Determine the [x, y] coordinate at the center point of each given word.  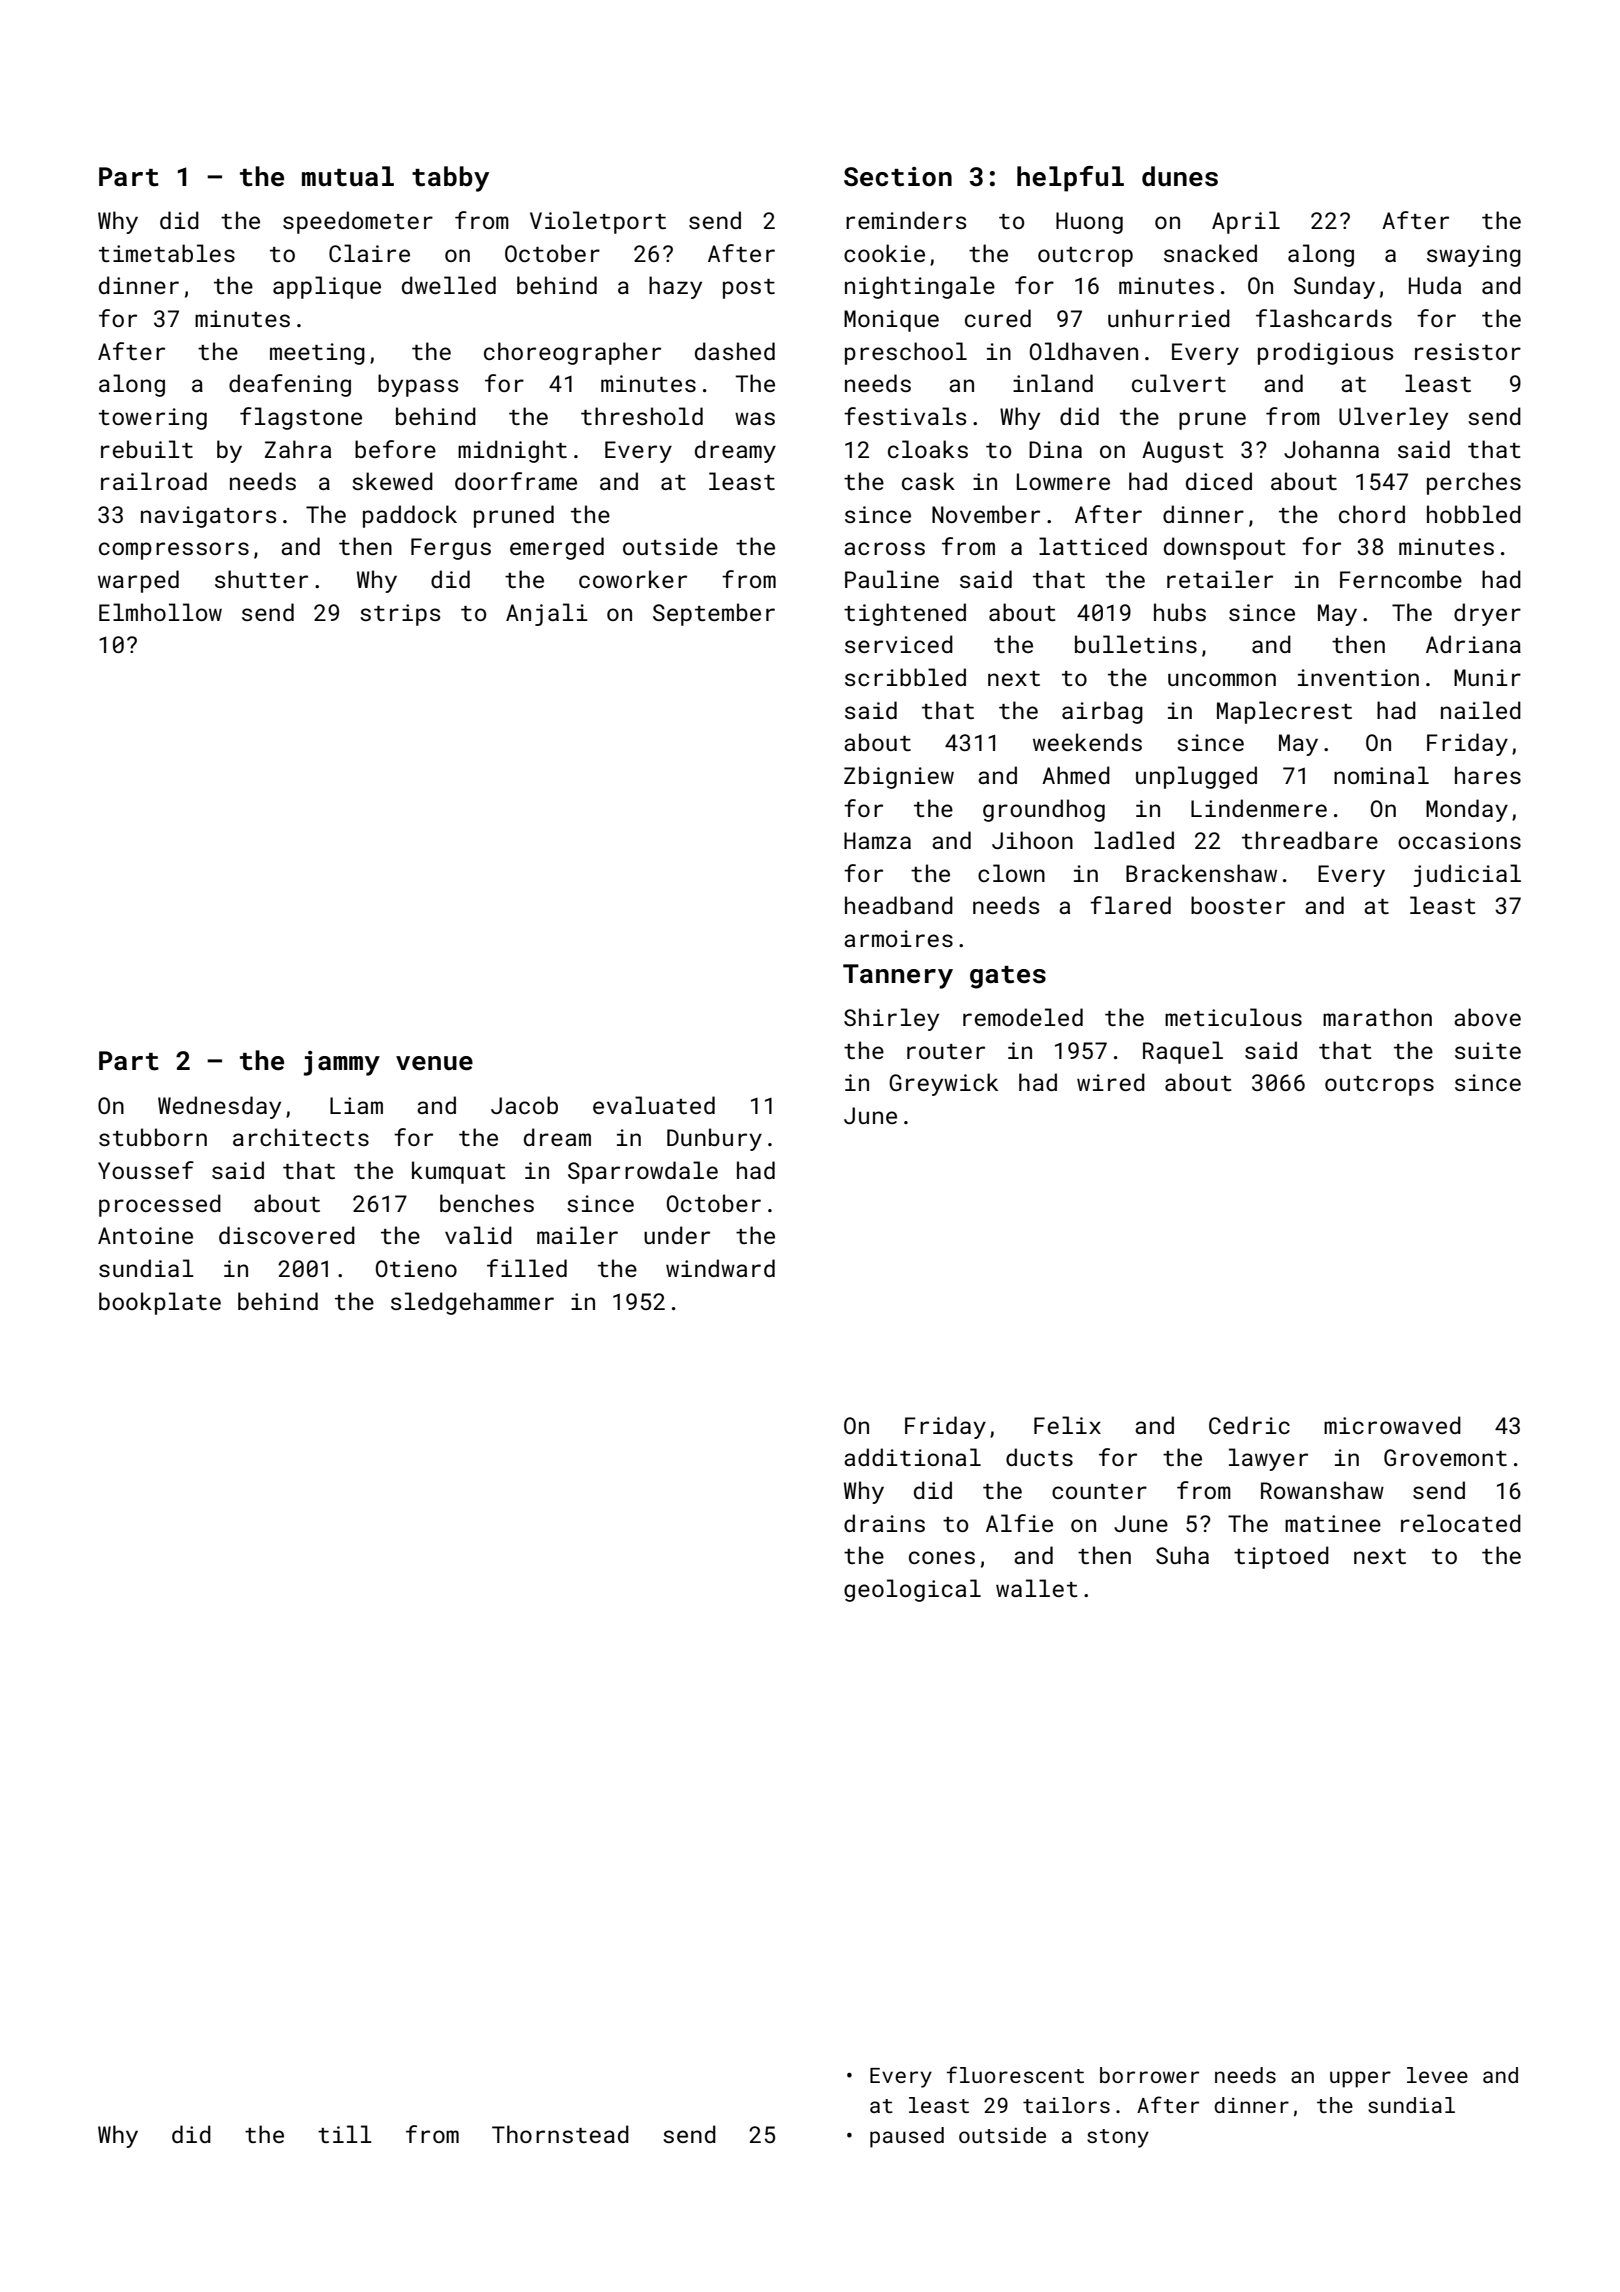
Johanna [1331, 449]
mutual [348, 176]
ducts [1039, 1457]
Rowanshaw [1322, 1490]
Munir [1487, 677]
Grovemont [1445, 1457]
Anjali [547, 614]
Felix [1067, 1425]
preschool [906, 353]
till [345, 2134]
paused [907, 2137]
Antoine [145, 1235]
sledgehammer [472, 1303]
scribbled [905, 677]
